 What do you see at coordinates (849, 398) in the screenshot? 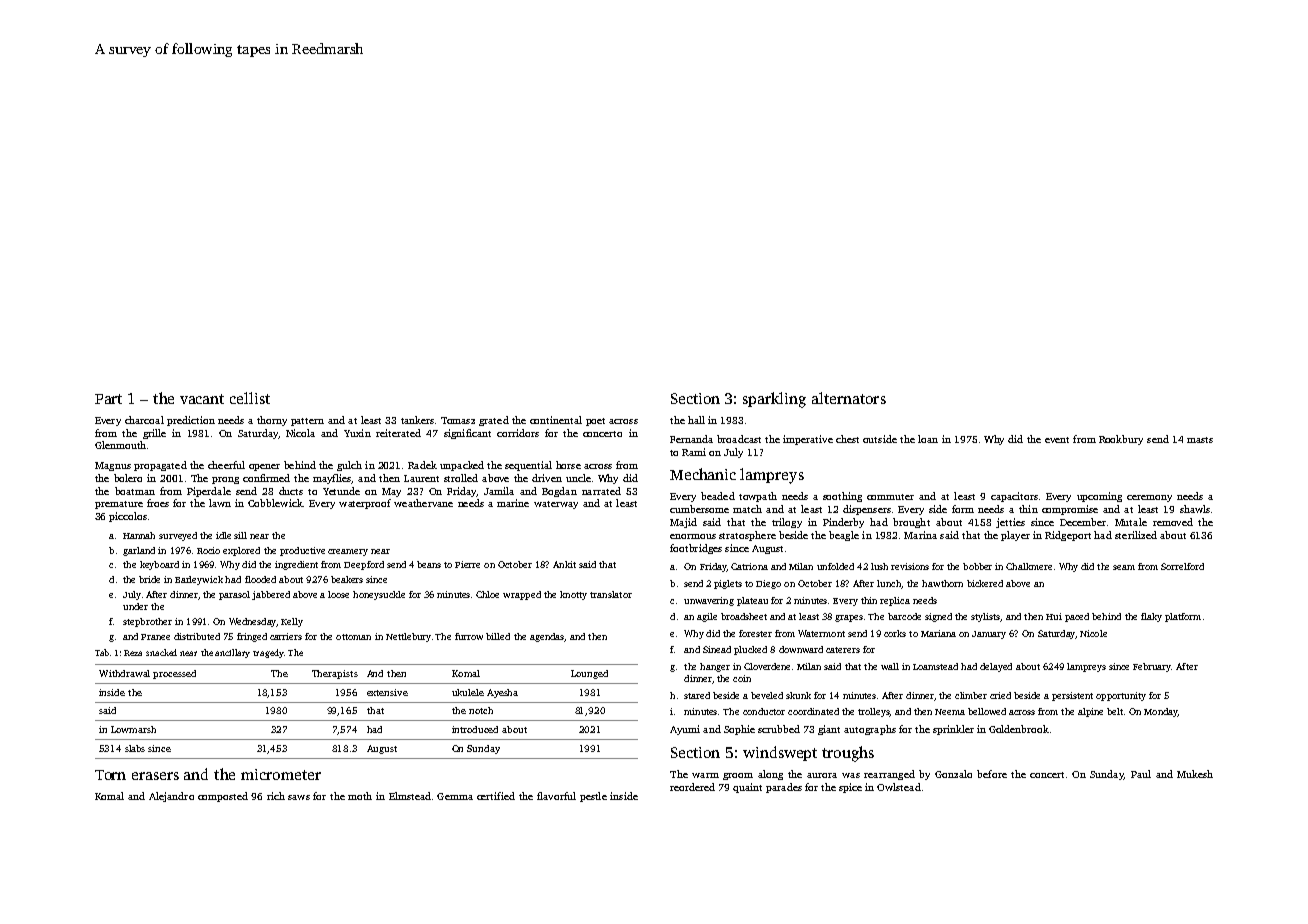
I see `alternators` at bounding box center [849, 398].
